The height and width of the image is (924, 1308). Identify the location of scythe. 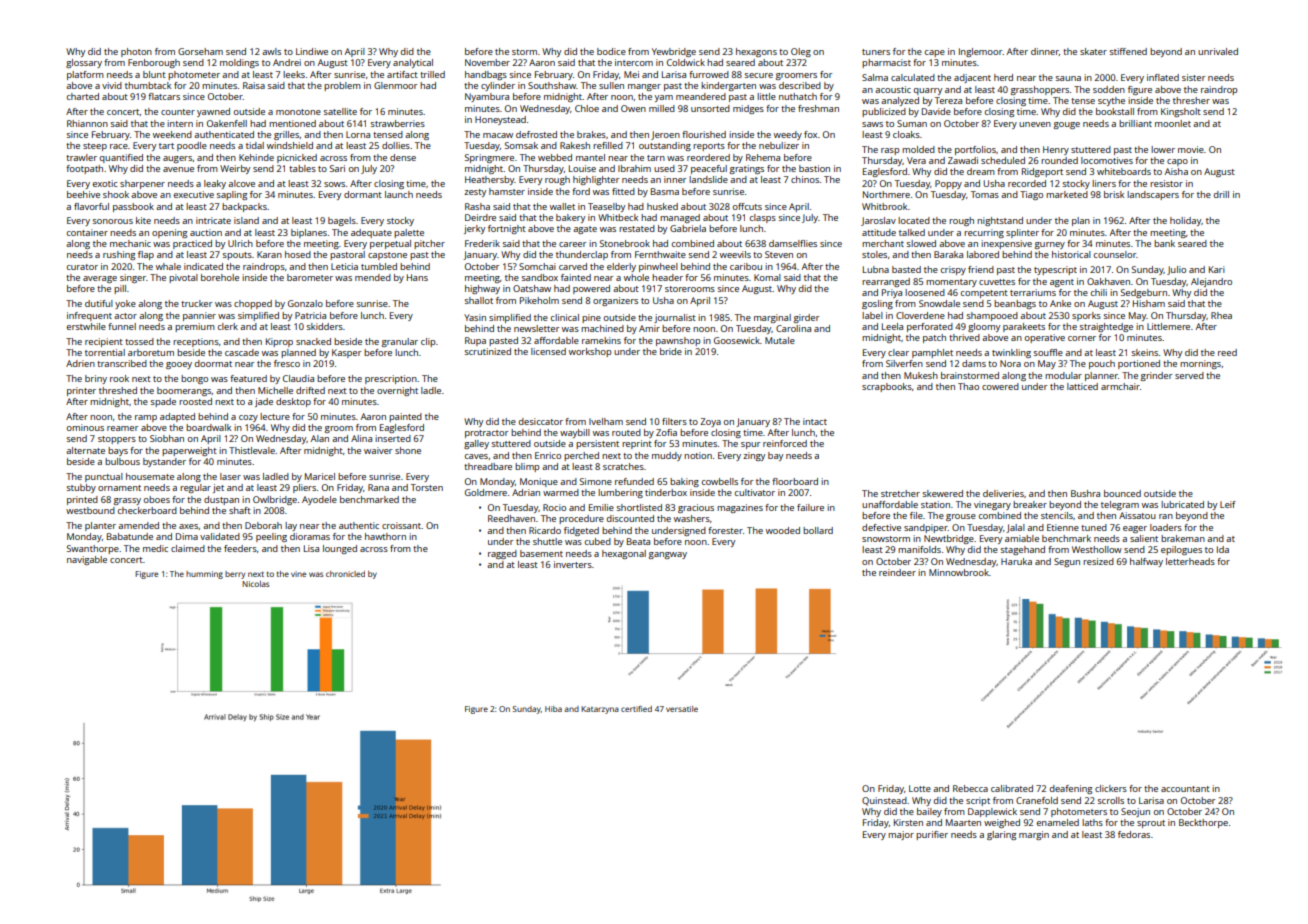
(1111, 101).
